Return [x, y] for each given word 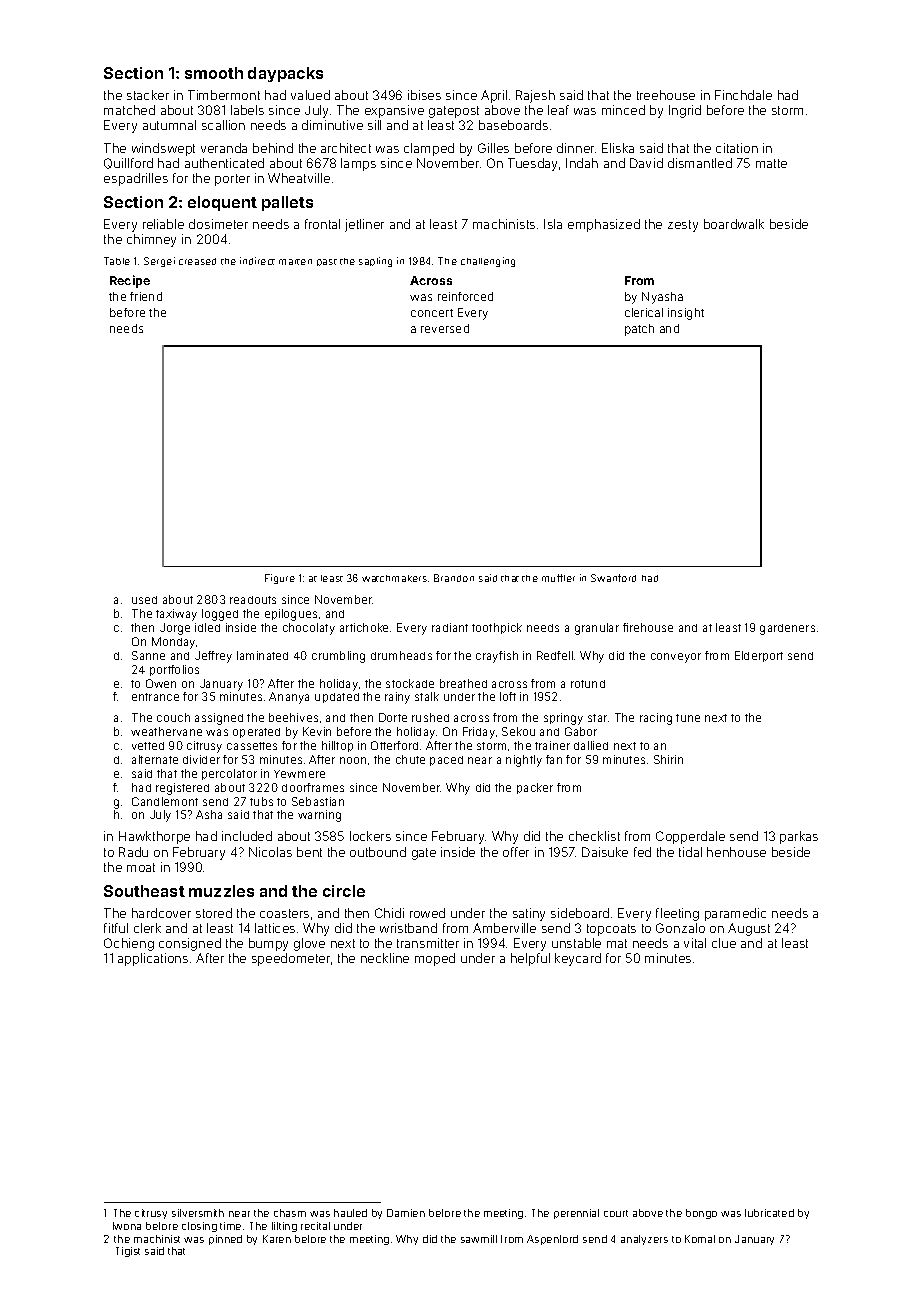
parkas [799, 837]
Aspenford [552, 1240]
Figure [280, 579]
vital [695, 943]
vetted [148, 746]
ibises [424, 95]
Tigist [128, 1252]
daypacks [285, 74]
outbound [378, 852]
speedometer [291, 959]
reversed [445, 328]
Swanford [613, 578]
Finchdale [743, 95]
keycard [578, 959]
